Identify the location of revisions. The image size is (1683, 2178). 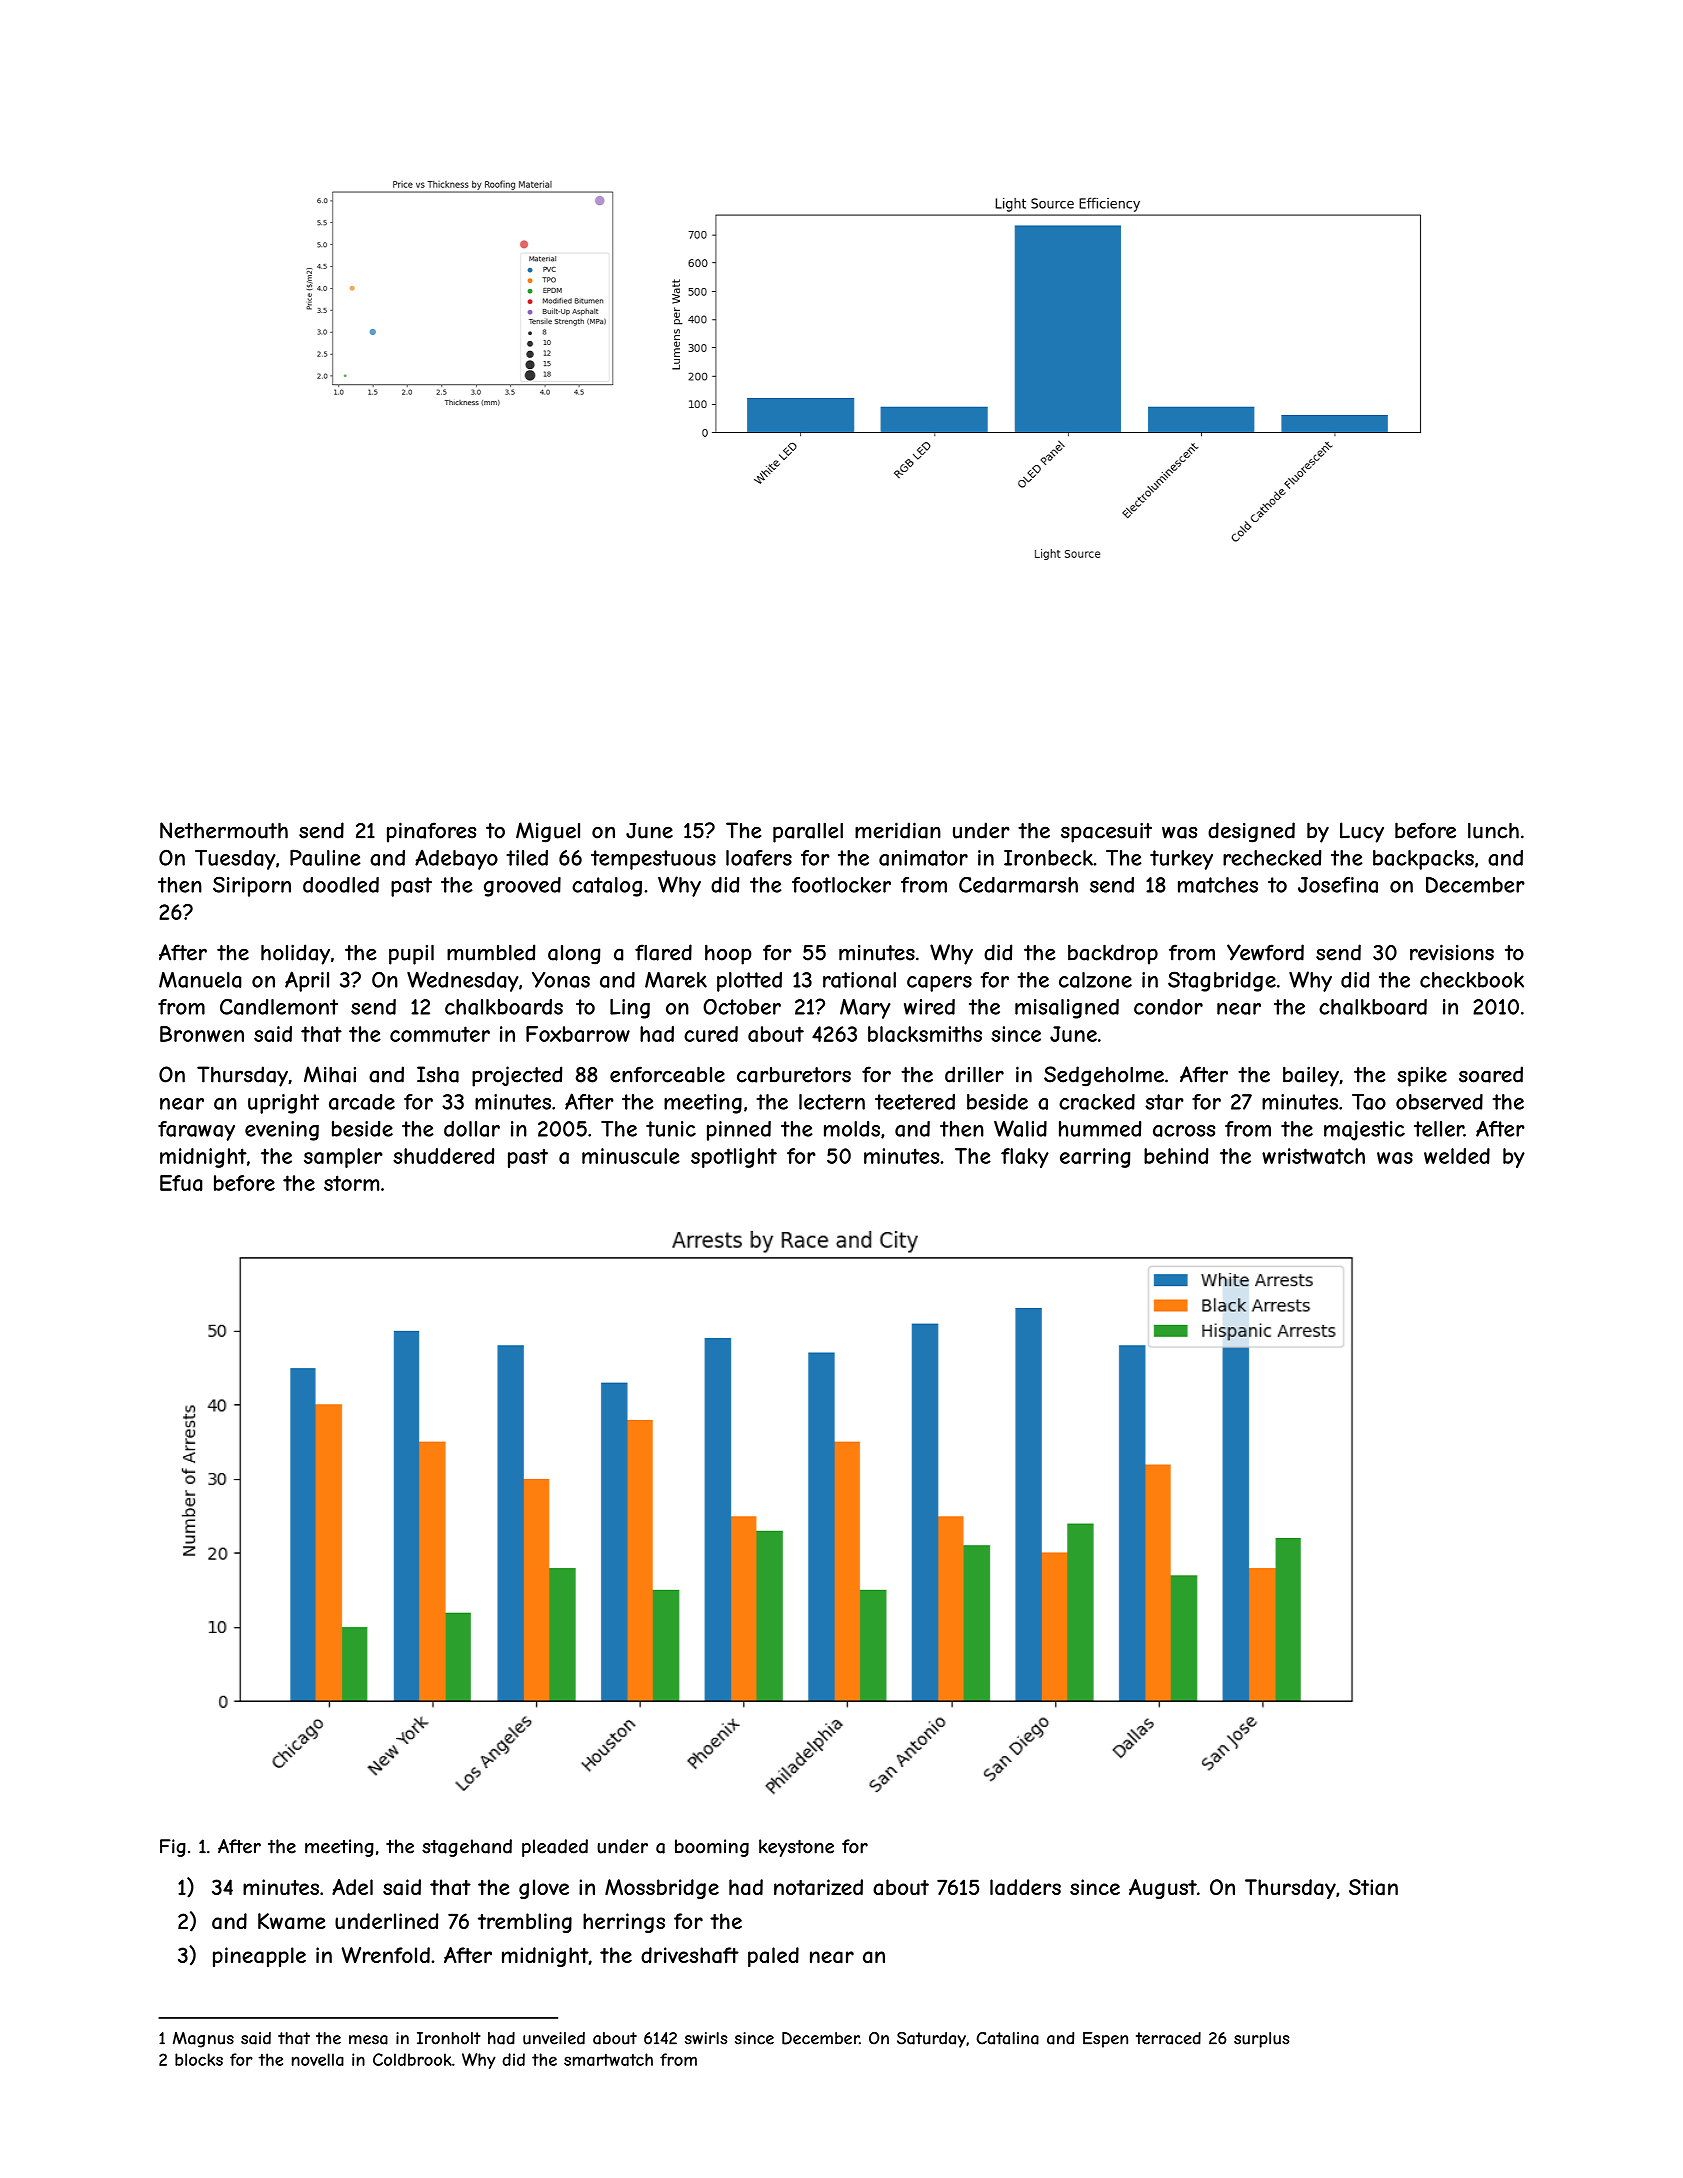
(1452, 952).
